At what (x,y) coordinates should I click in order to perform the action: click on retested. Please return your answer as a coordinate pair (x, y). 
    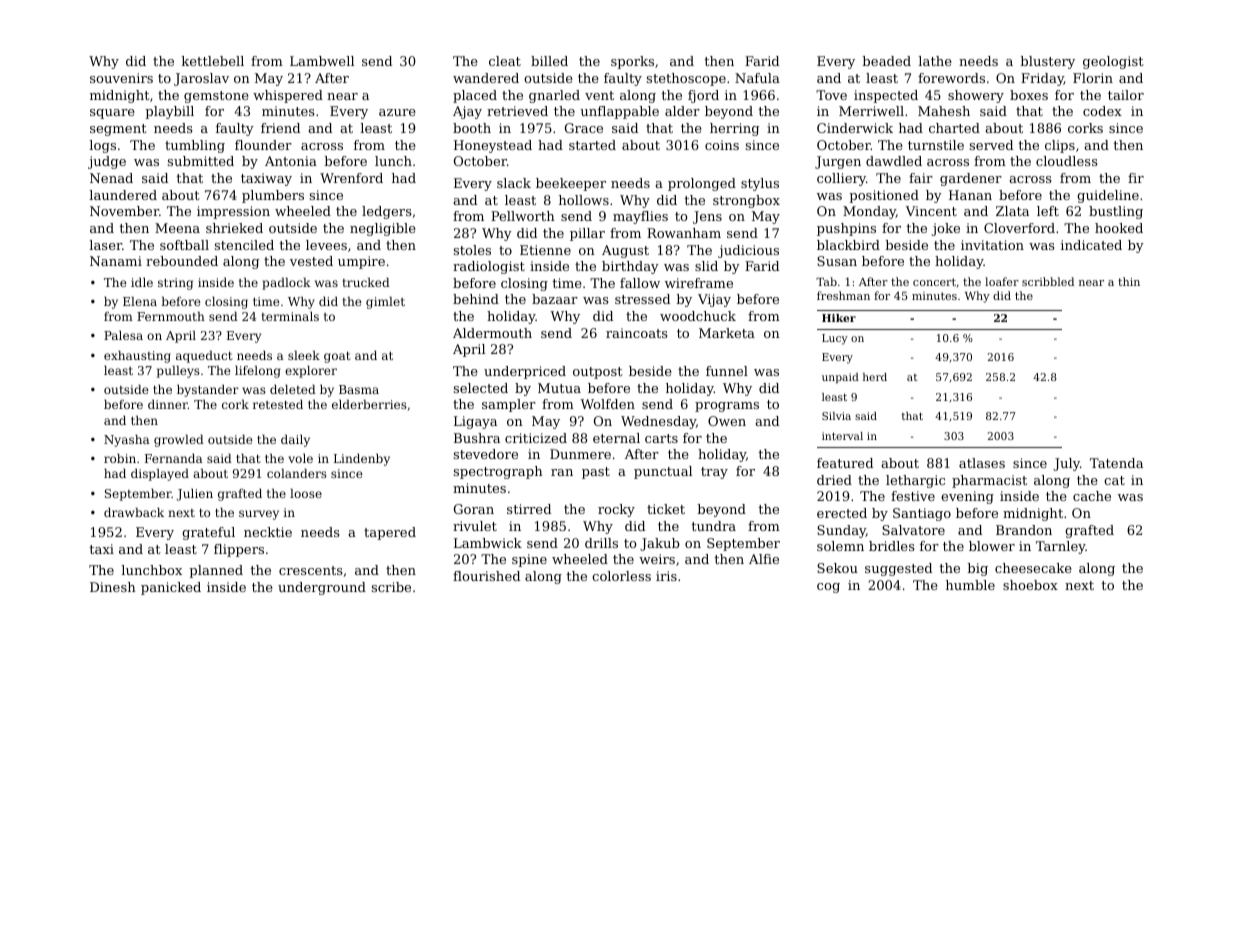
    Looking at the image, I should click on (278, 404).
